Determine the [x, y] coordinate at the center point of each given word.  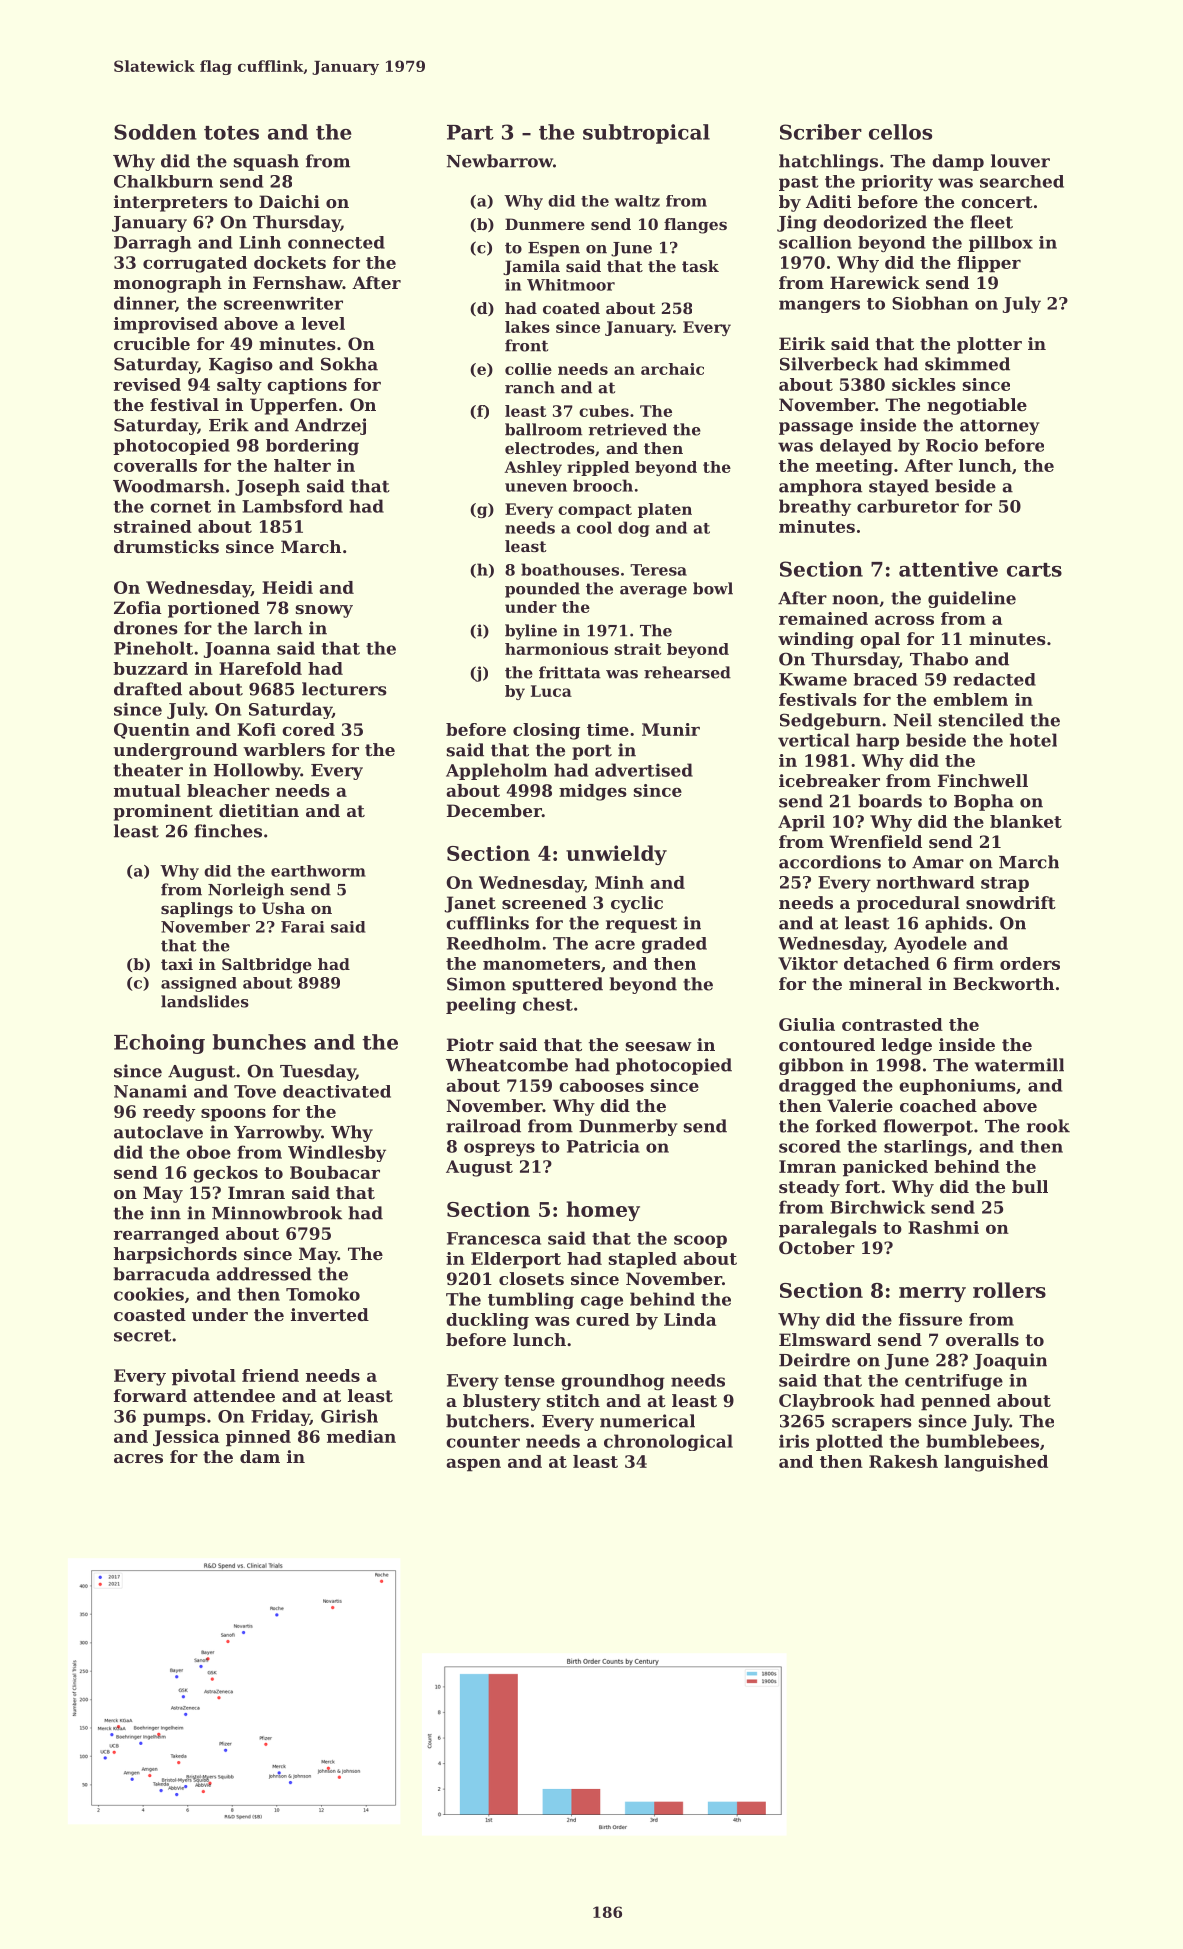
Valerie [860, 1105]
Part [470, 132]
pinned [258, 1438]
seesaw [659, 1046]
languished [996, 1463]
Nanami [150, 1091]
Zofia [138, 607]
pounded [542, 590]
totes [231, 133]
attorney [1000, 427]
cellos [900, 132]
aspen [473, 1465]
